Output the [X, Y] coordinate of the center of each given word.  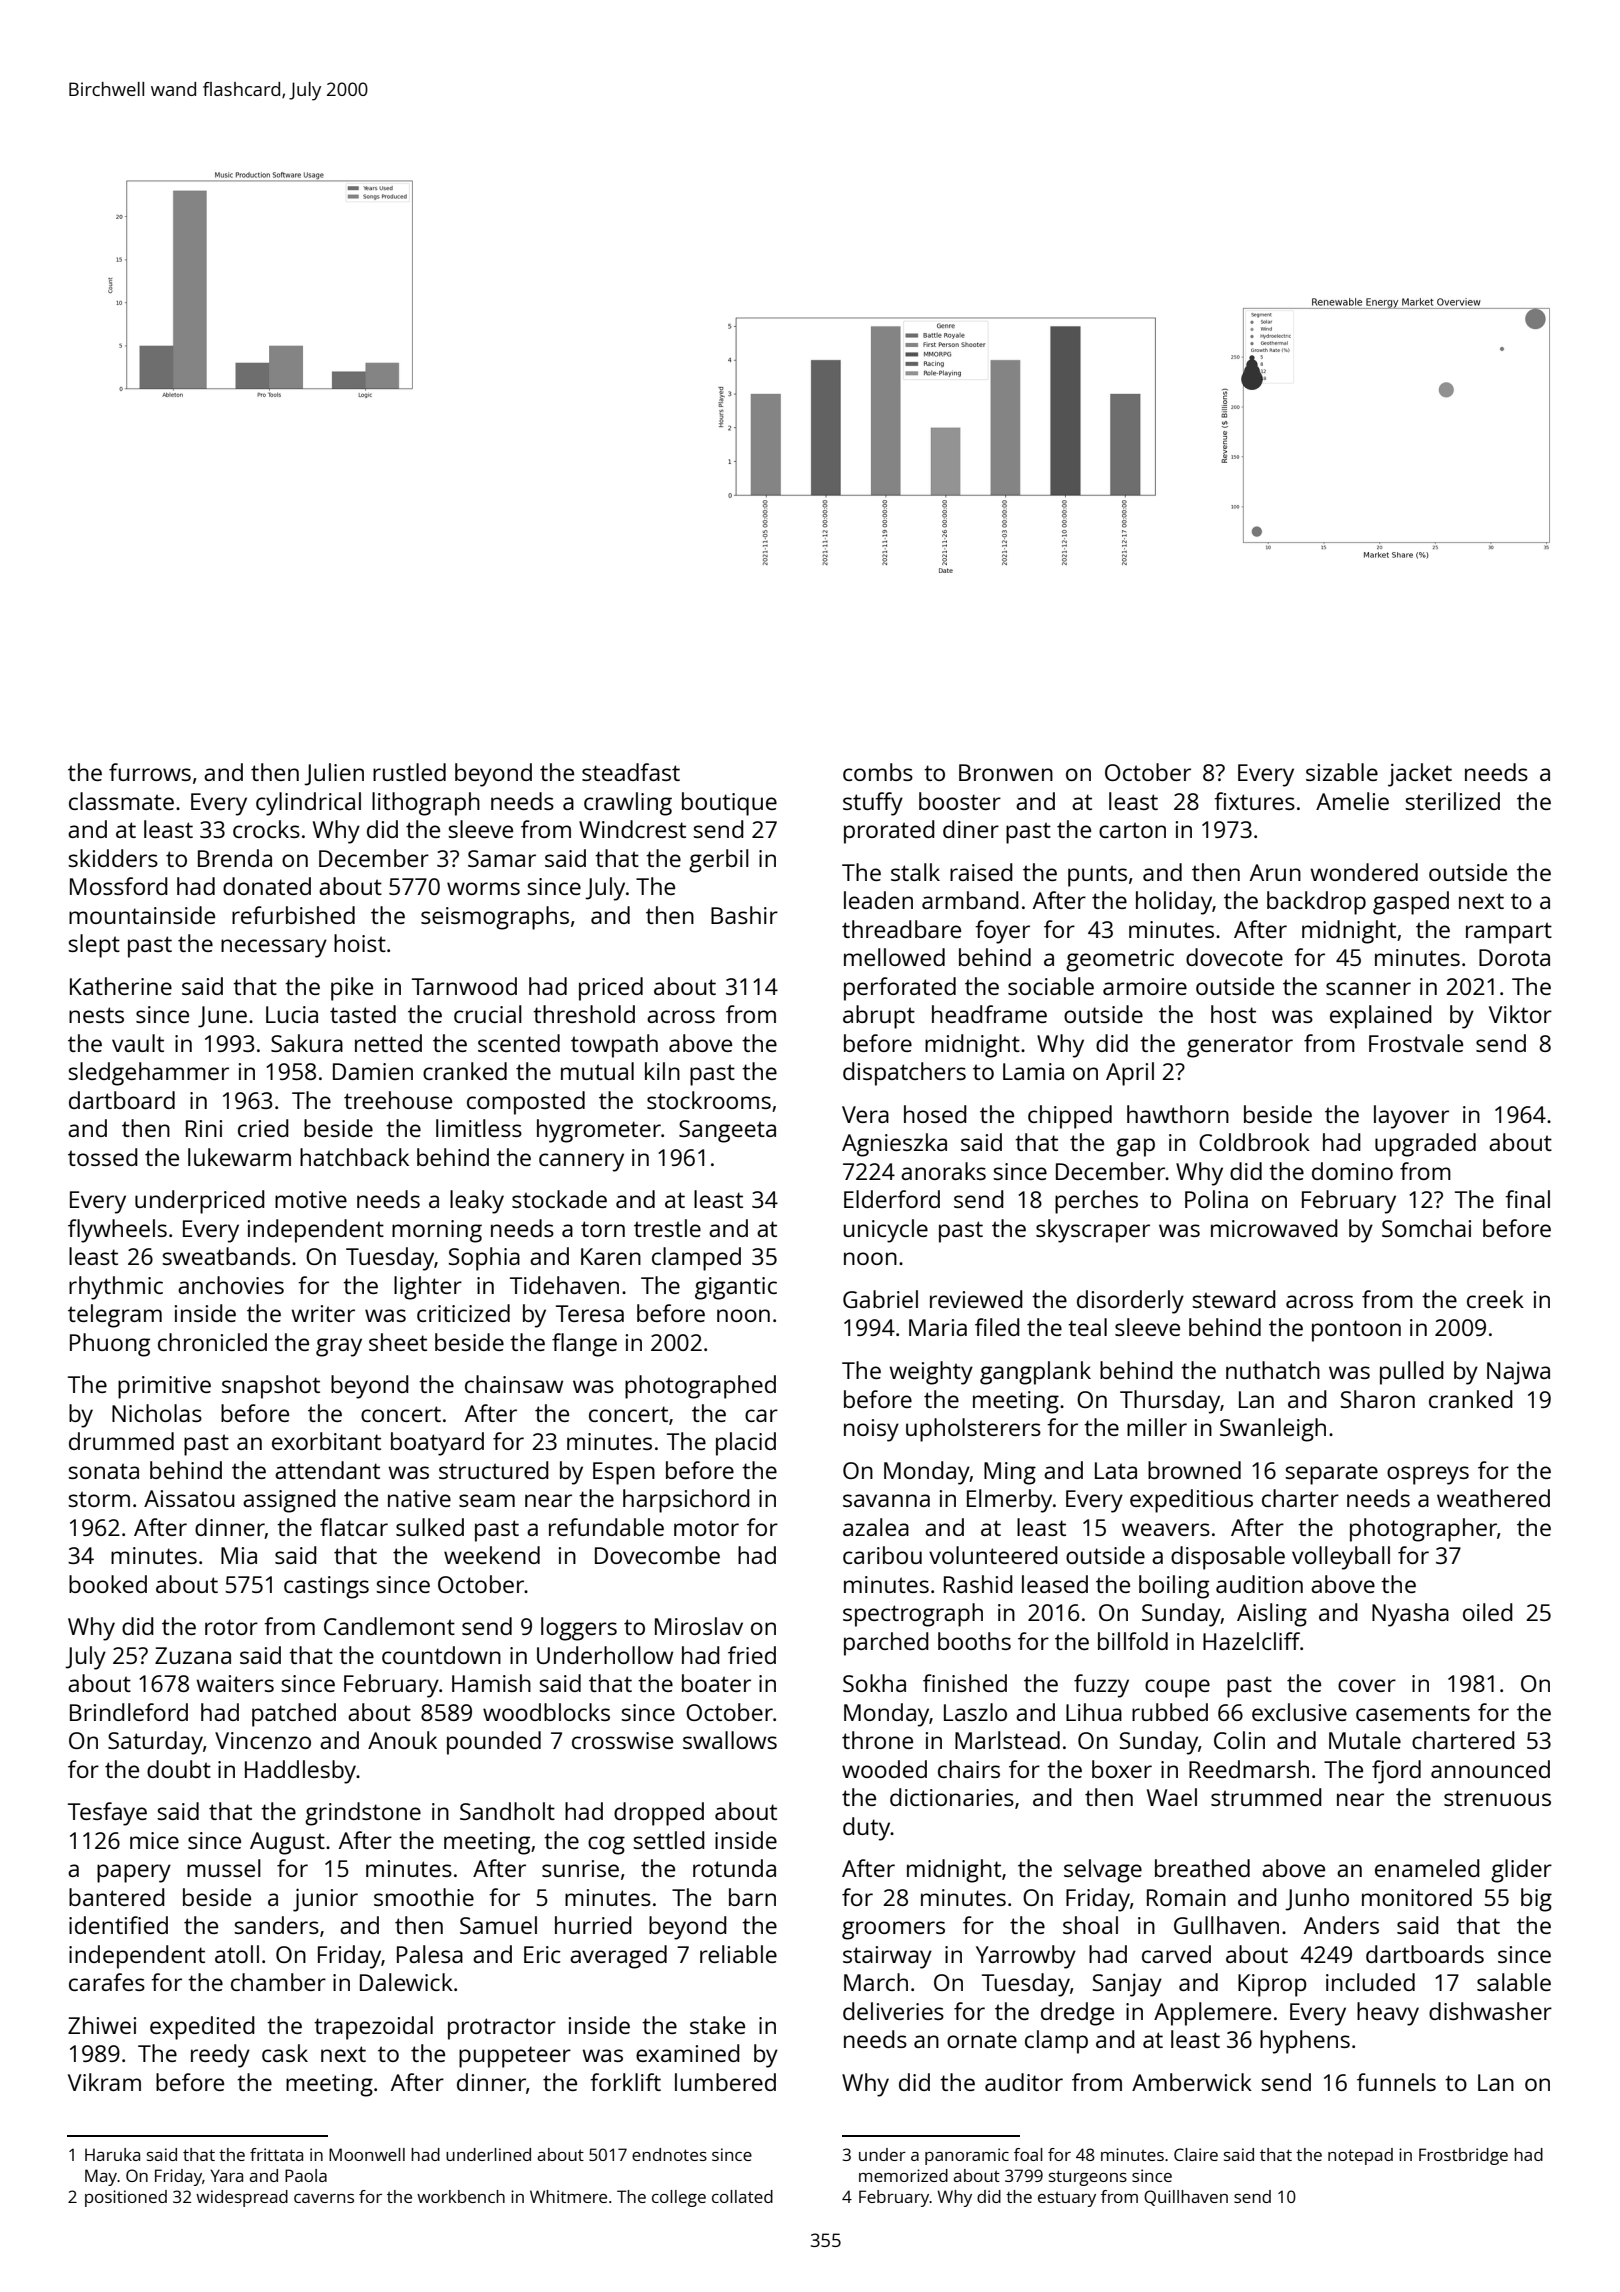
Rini [204, 1128]
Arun [1275, 872]
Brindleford [129, 1712]
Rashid [978, 1584]
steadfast [631, 772]
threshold [584, 1014]
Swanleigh [1273, 1430]
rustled [409, 772]
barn [752, 1897]
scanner [1368, 988]
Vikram [104, 2082]
